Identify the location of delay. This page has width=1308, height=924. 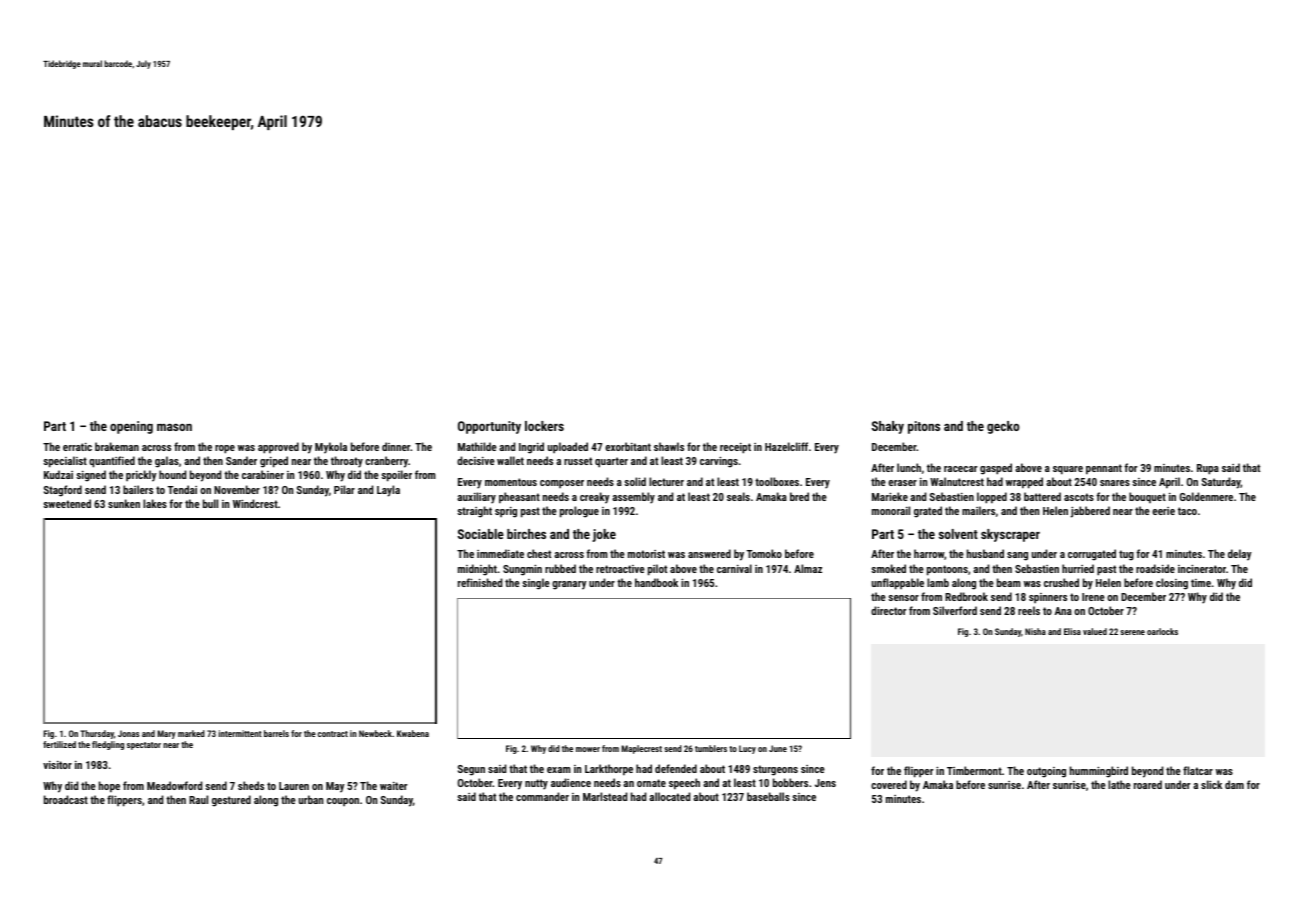
(1240, 555).
